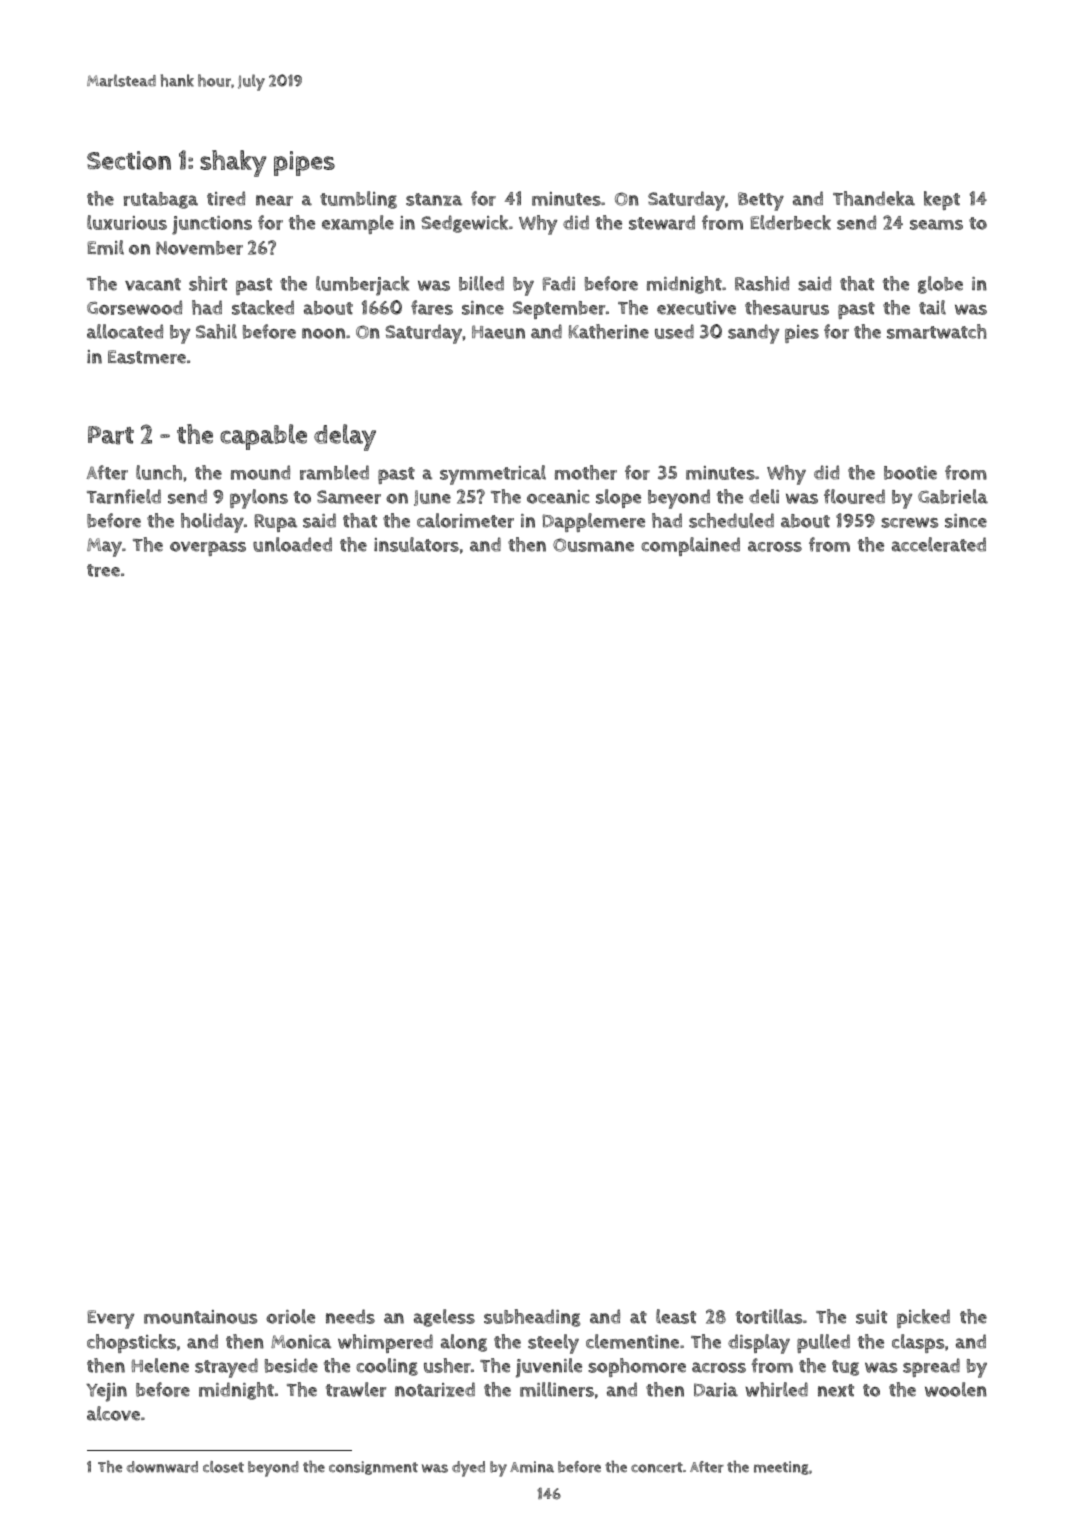  I want to click on subheading, so click(532, 1318).
